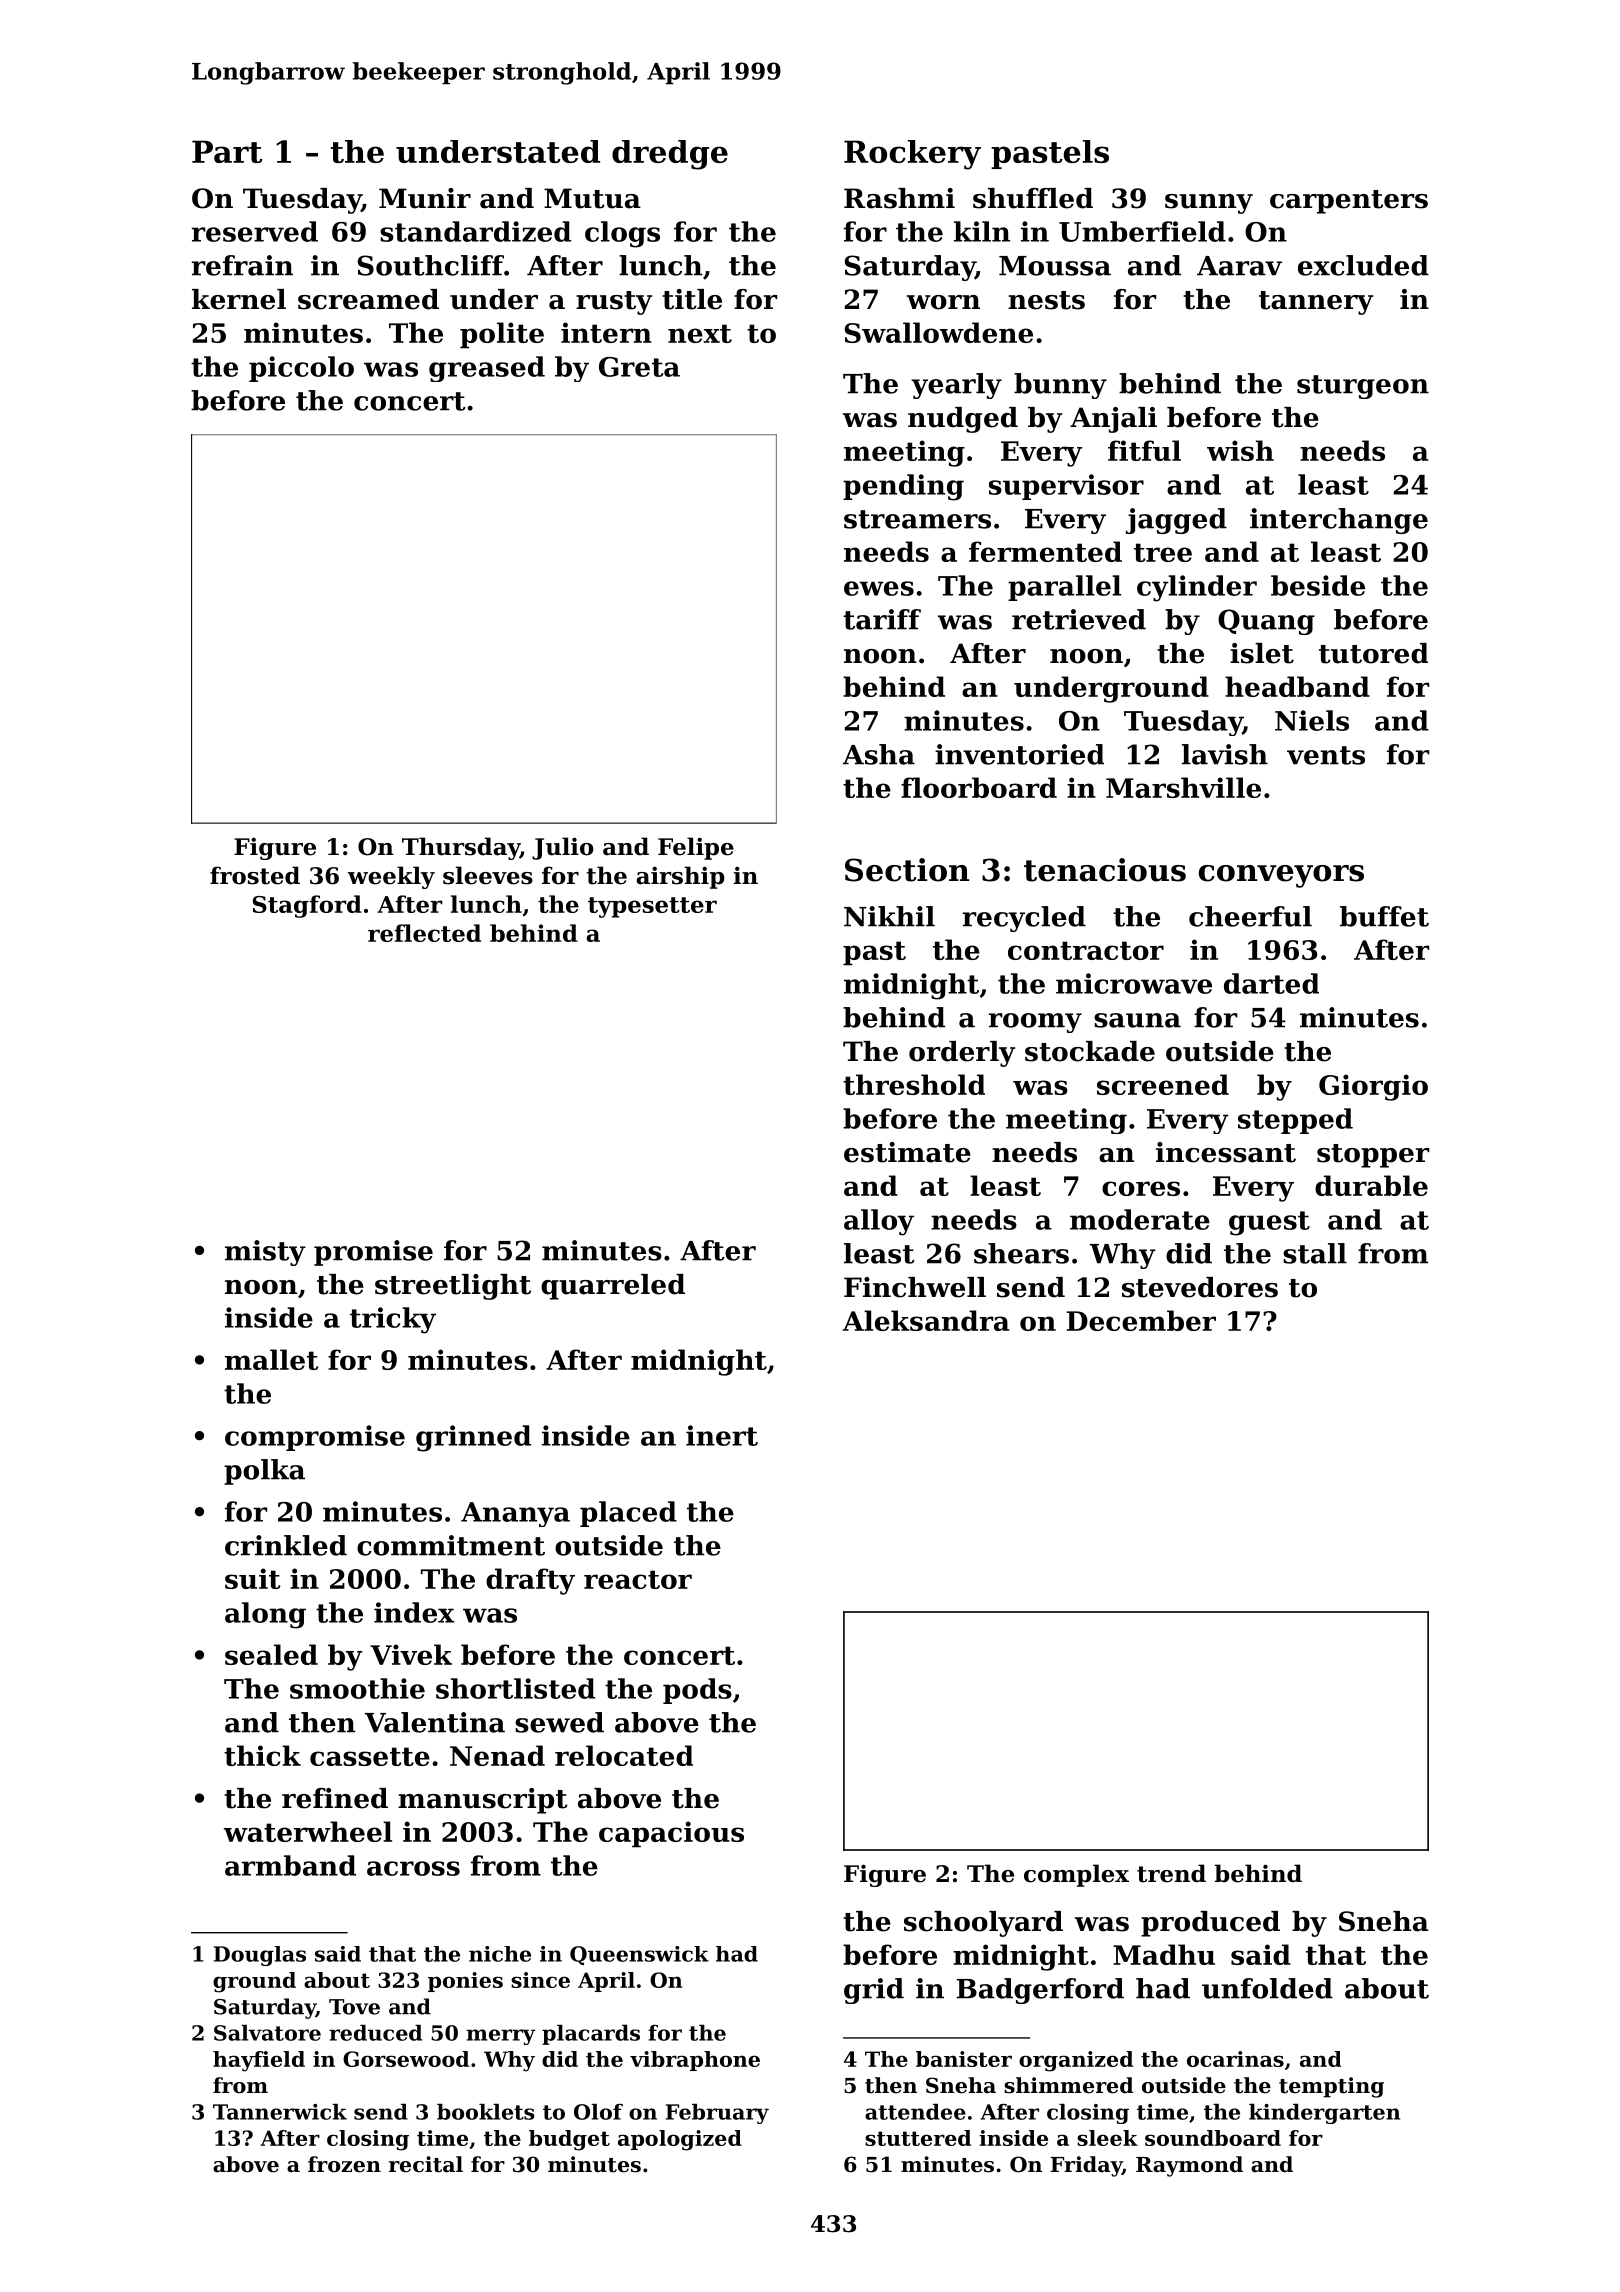 The height and width of the image is (2292, 1620). I want to click on vents, so click(1326, 755).
